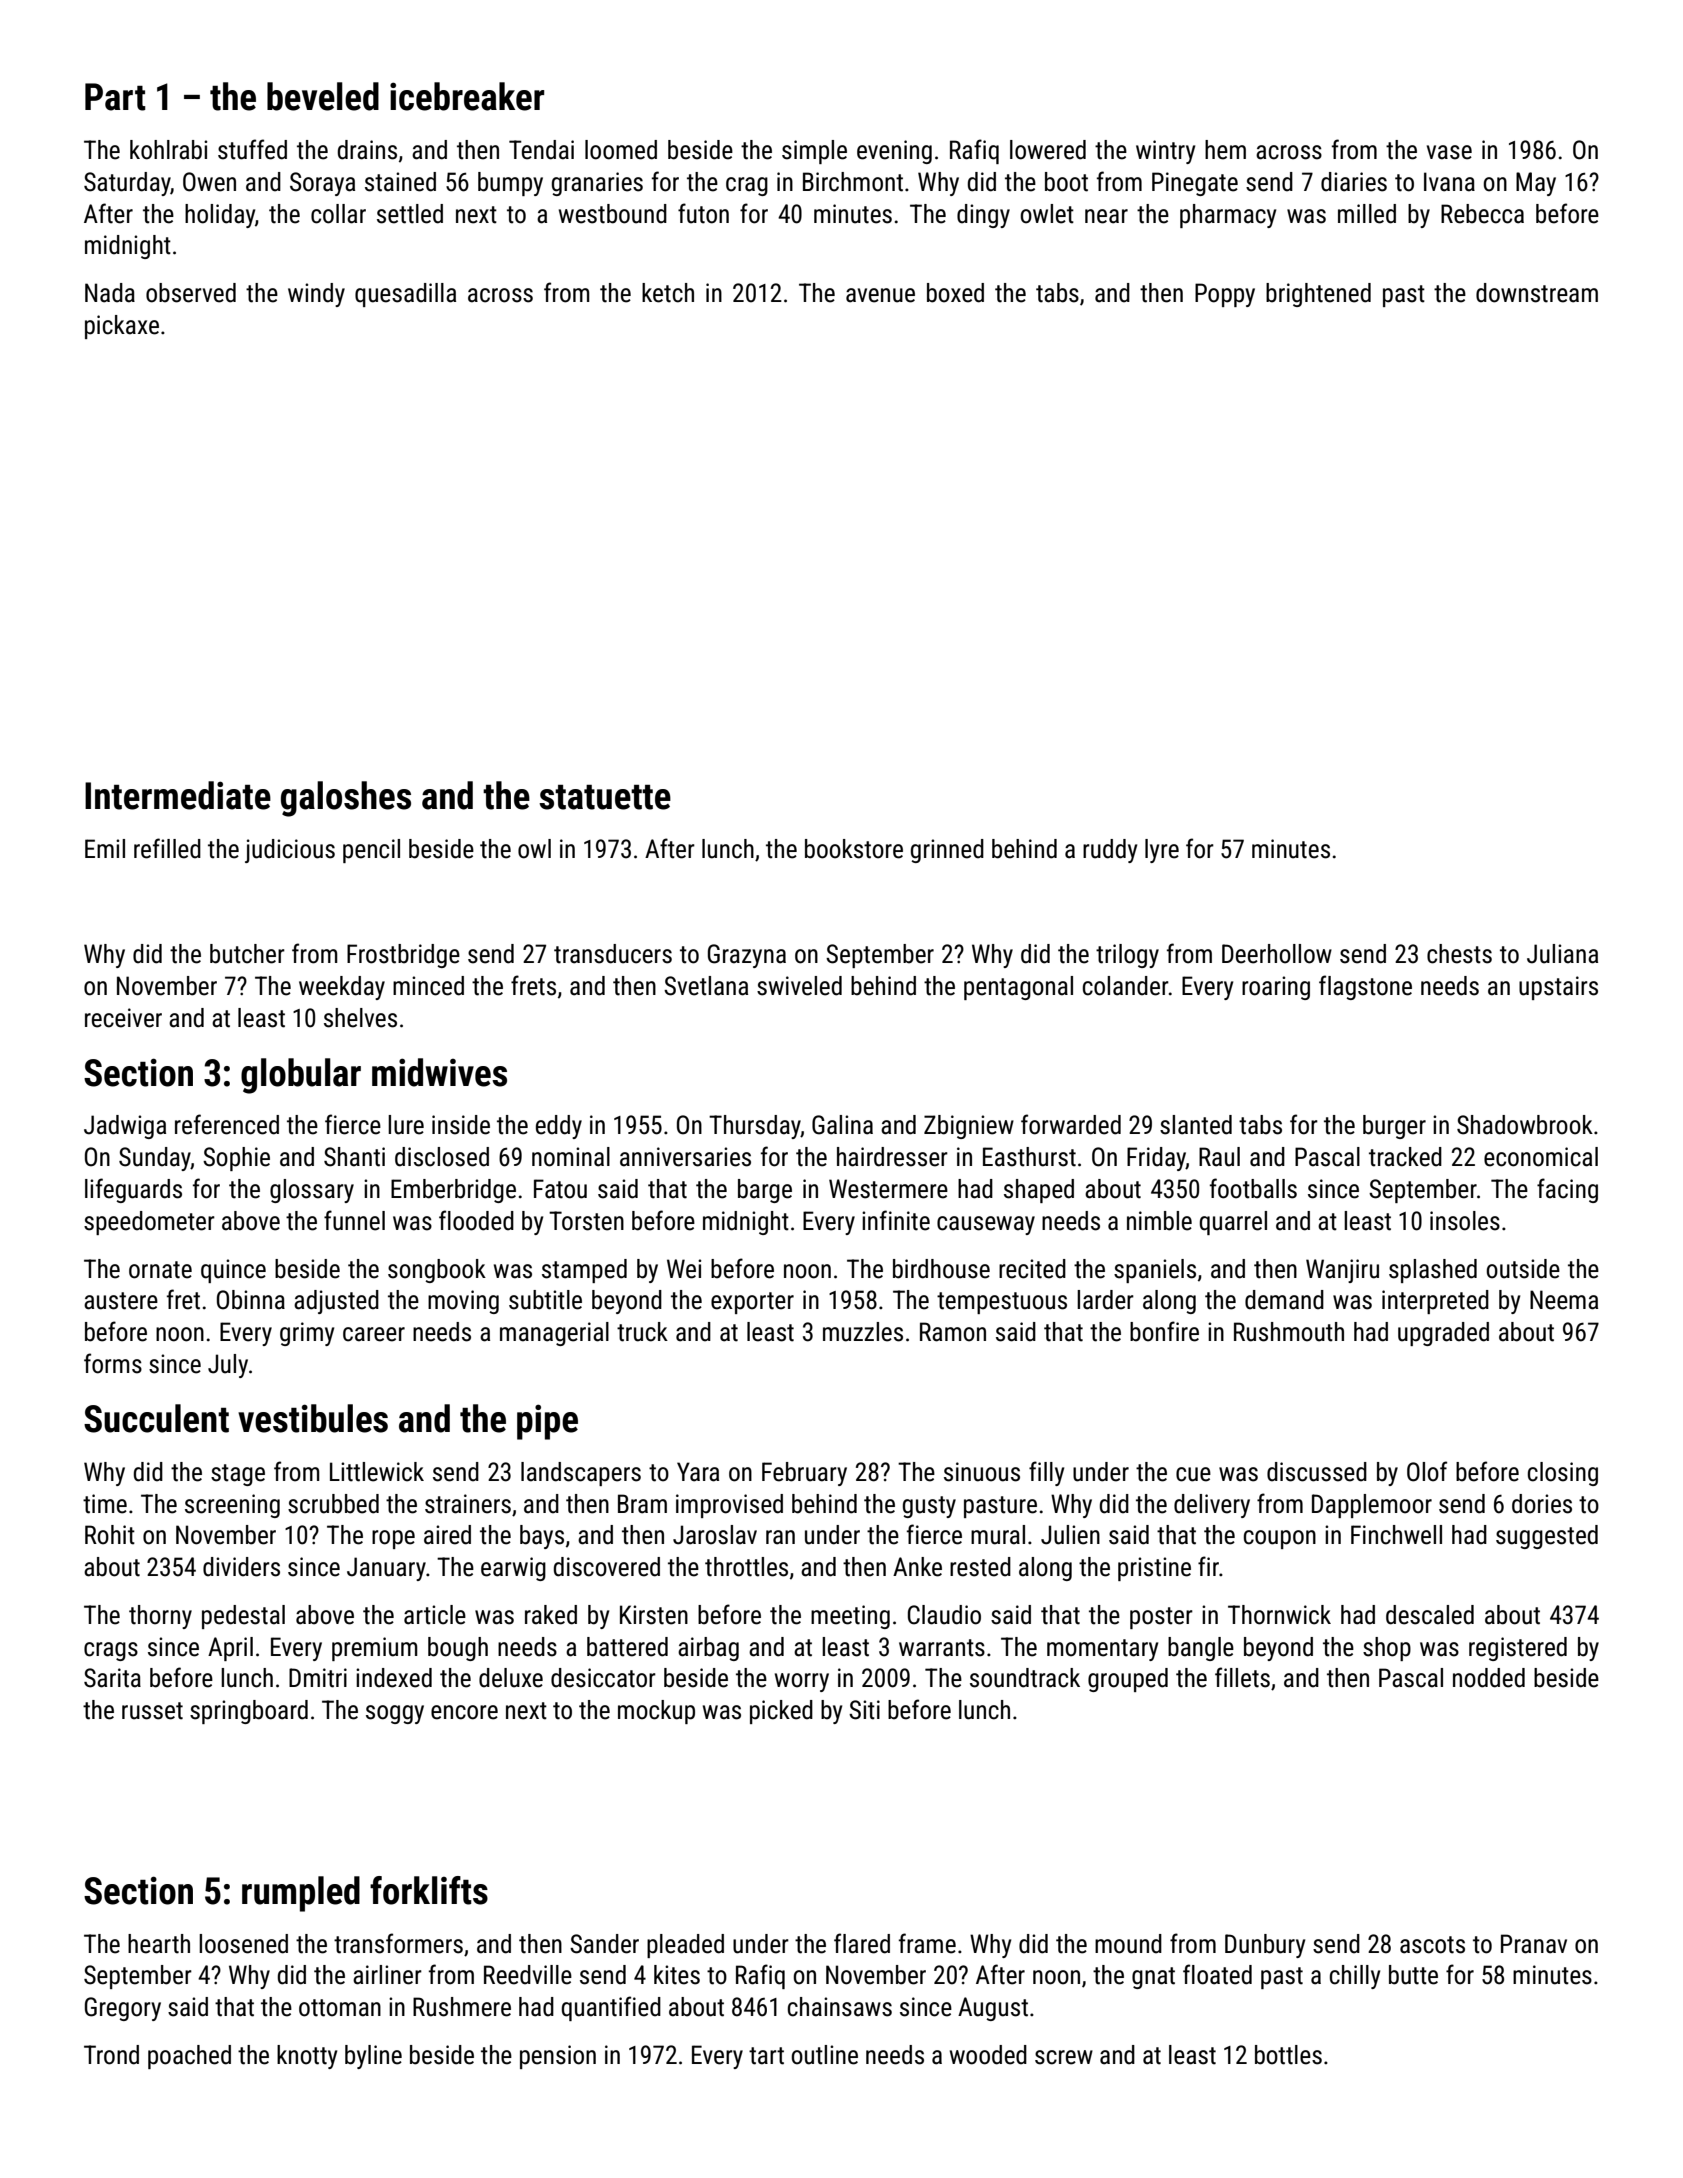 The image size is (1683, 2178). Describe the element at coordinates (123, 1018) in the screenshot. I see `receiver` at that location.
